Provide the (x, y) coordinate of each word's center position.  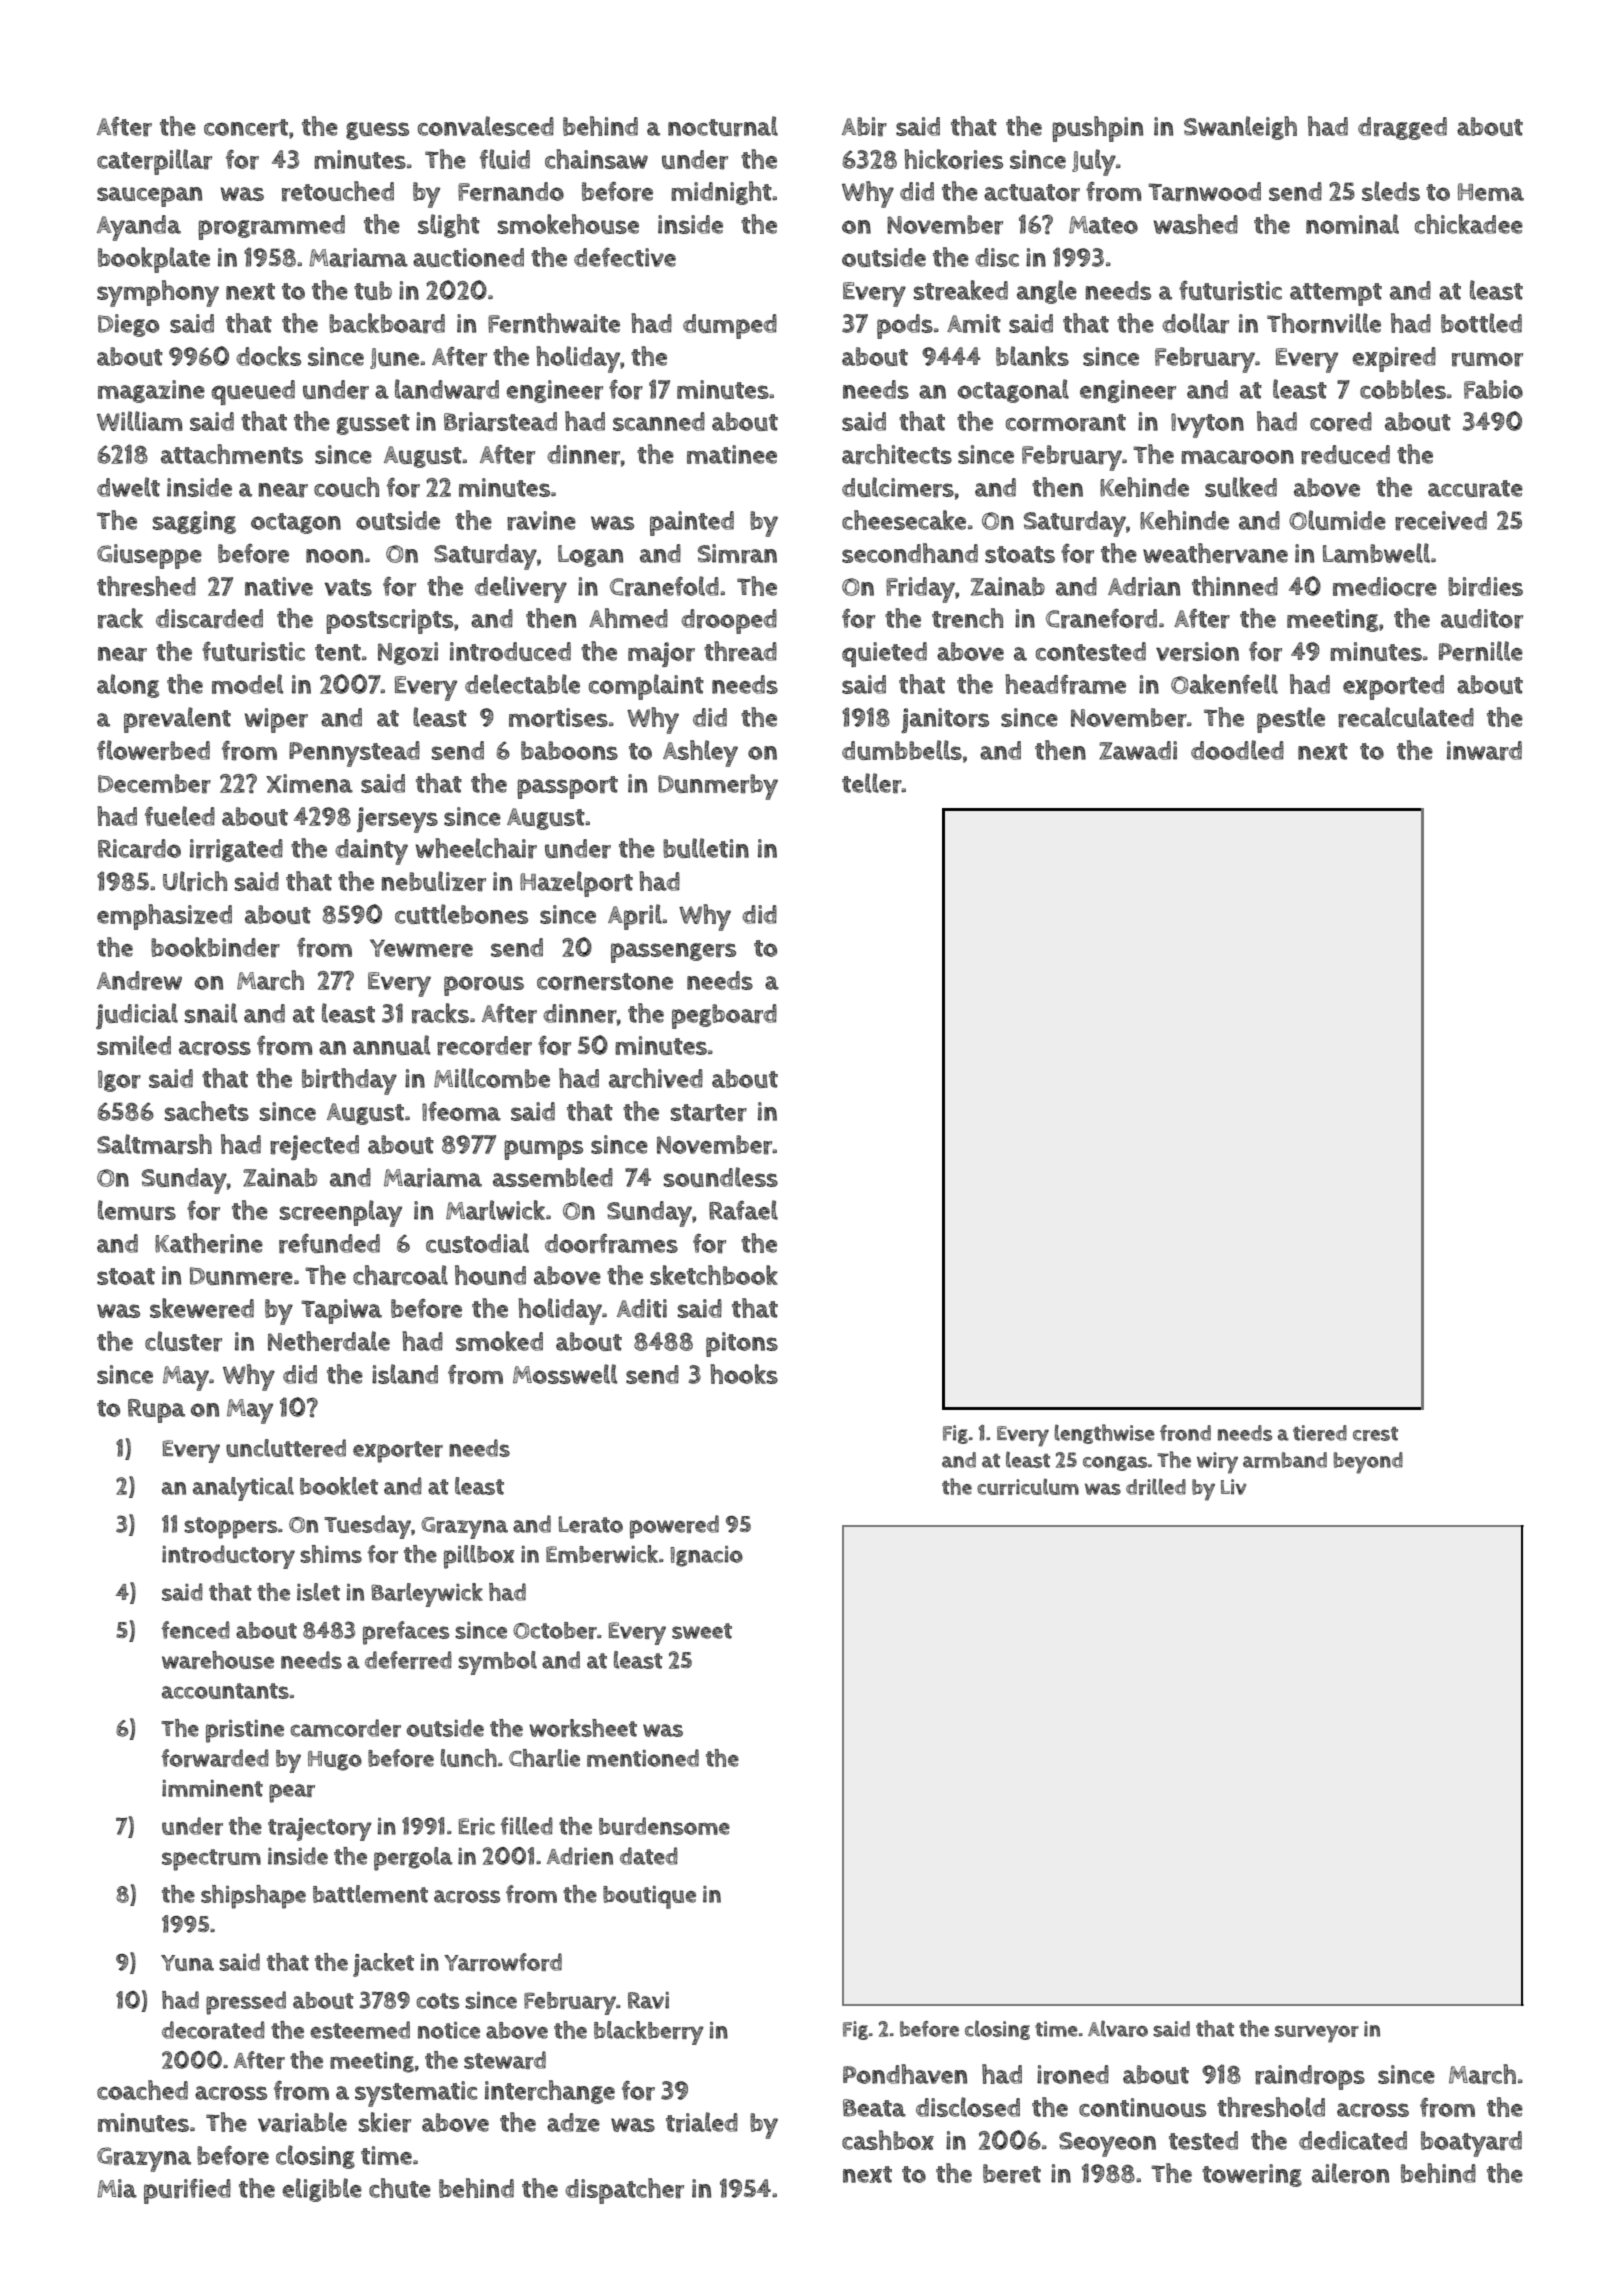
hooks (744, 1374)
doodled (1237, 750)
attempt (1336, 294)
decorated (213, 2030)
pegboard (724, 1016)
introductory (228, 1557)
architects (897, 454)
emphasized (164, 917)
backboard (387, 323)
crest (1375, 1434)
